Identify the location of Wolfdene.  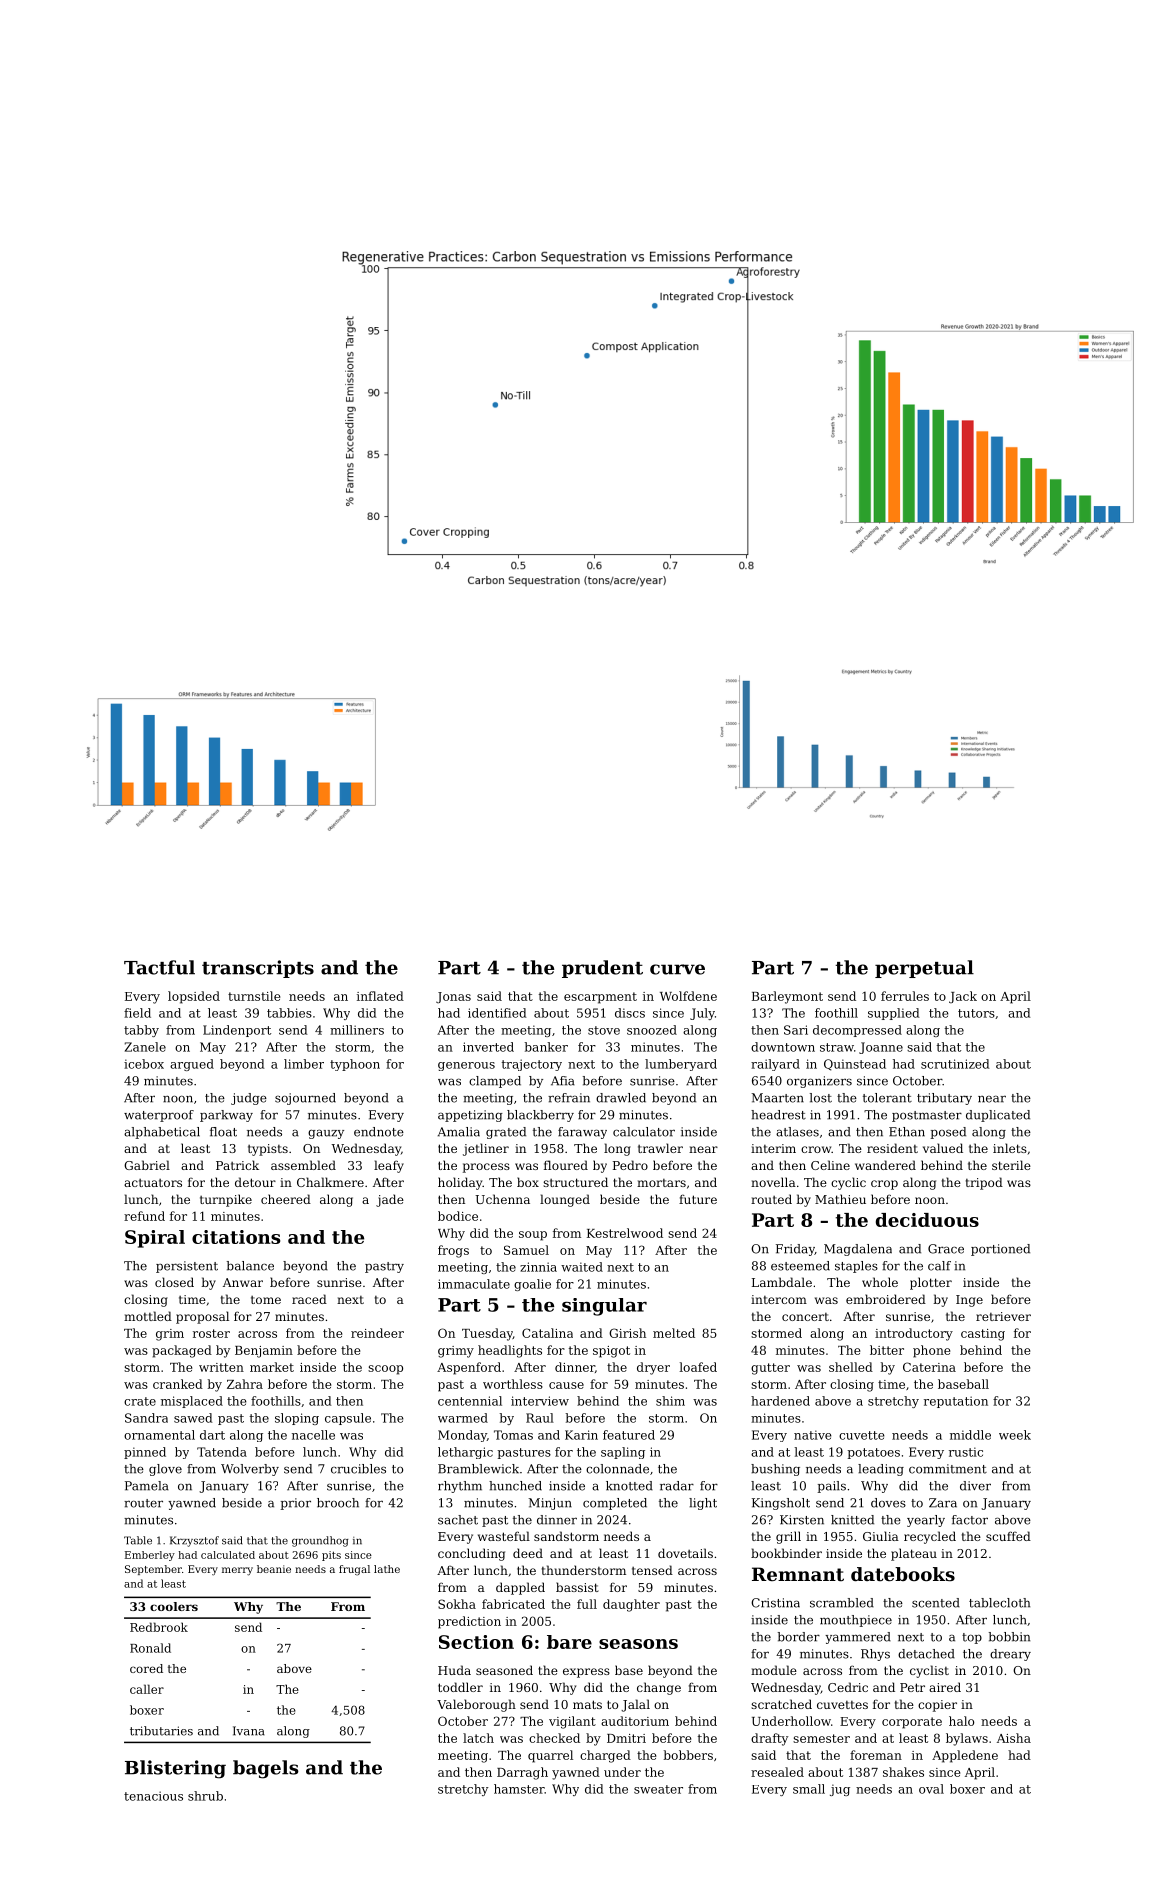
(688, 996).
